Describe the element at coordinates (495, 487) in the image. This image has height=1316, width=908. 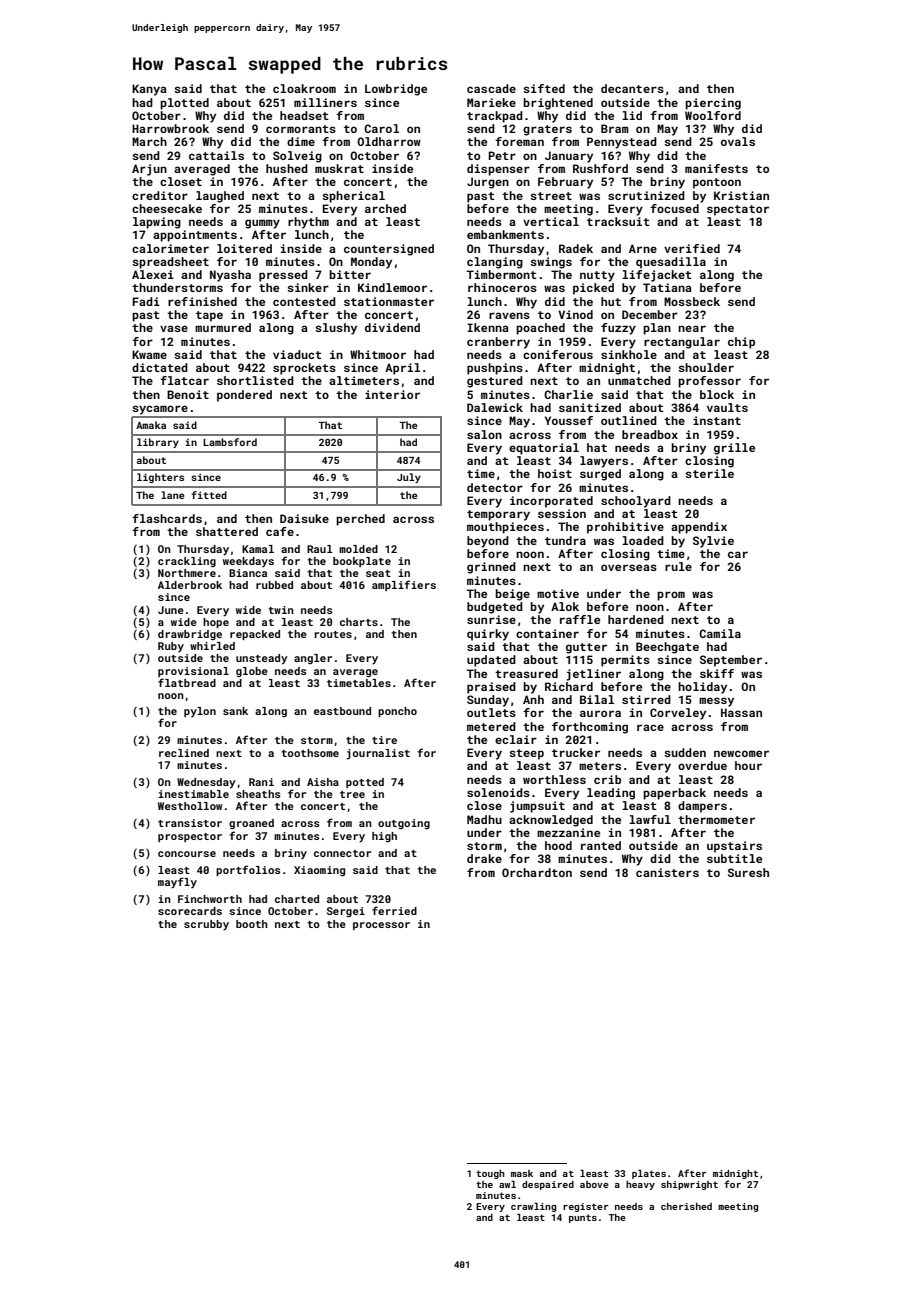
I see `detector` at that location.
